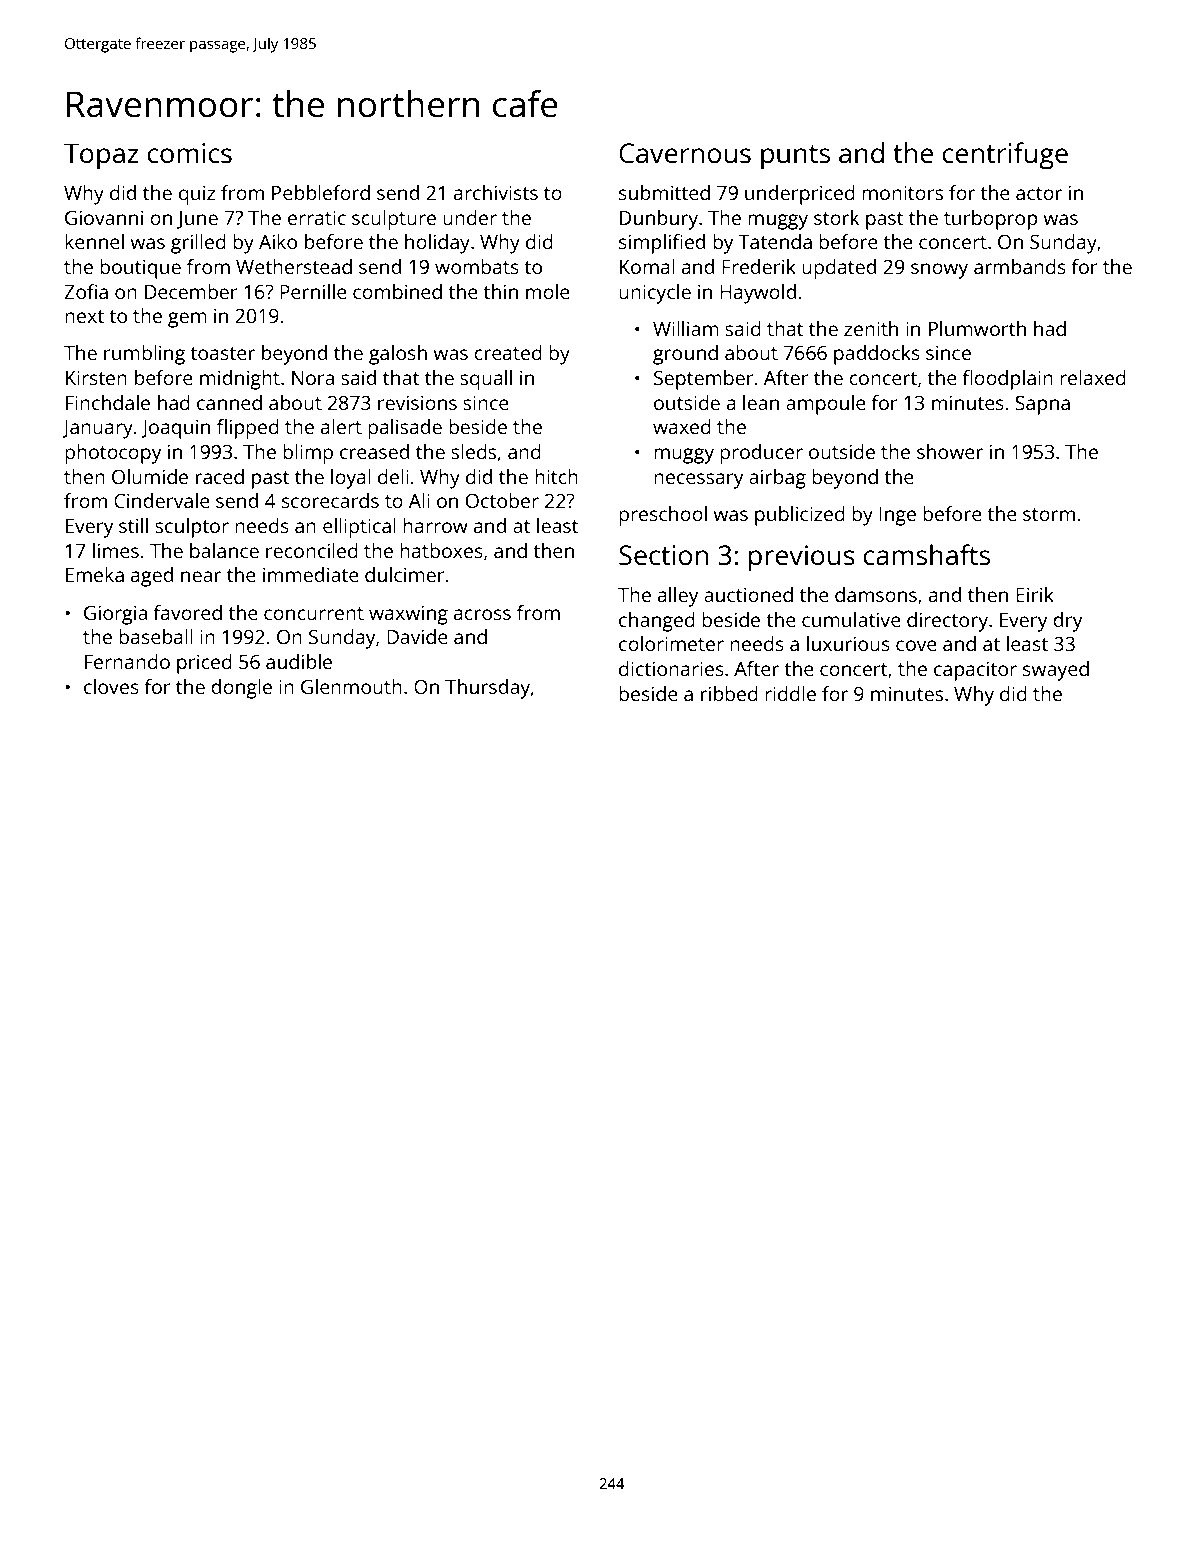 The width and height of the screenshot is (1198, 1551). What do you see at coordinates (662, 244) in the screenshot?
I see `simplified` at bounding box center [662, 244].
